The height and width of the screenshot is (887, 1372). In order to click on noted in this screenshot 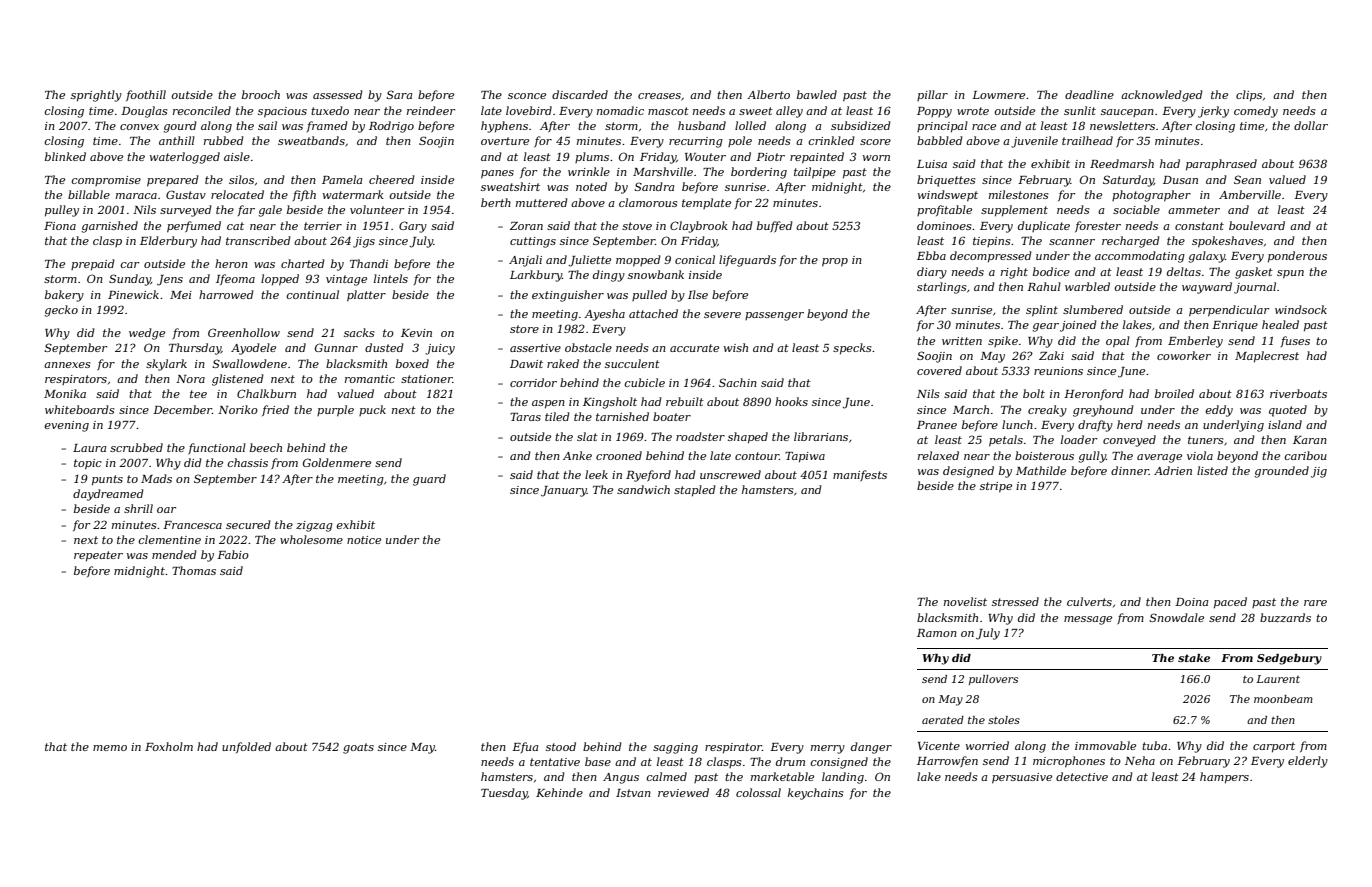, I will do `click(591, 186)`.
